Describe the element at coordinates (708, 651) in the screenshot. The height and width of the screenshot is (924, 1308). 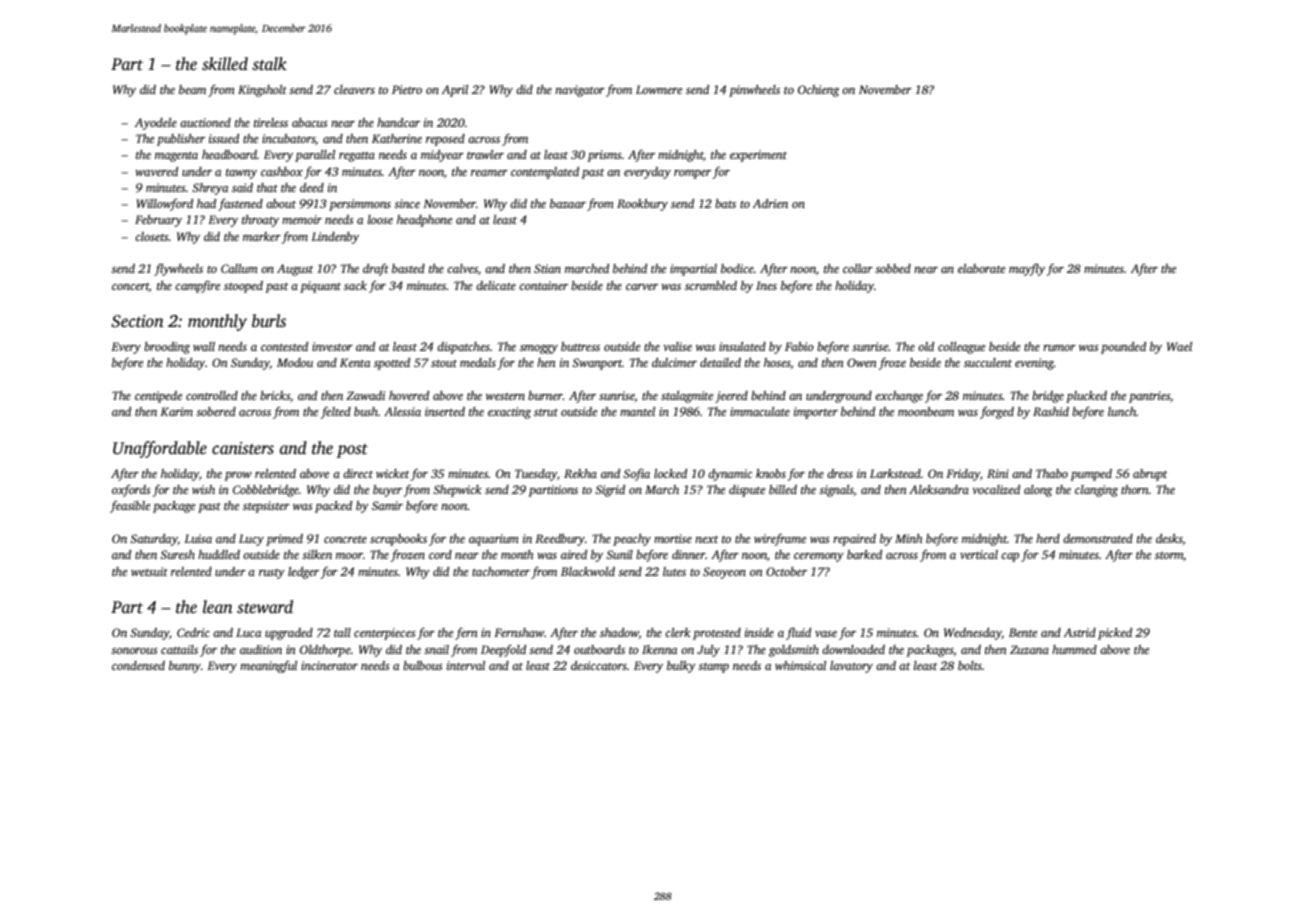
I see `July` at that location.
